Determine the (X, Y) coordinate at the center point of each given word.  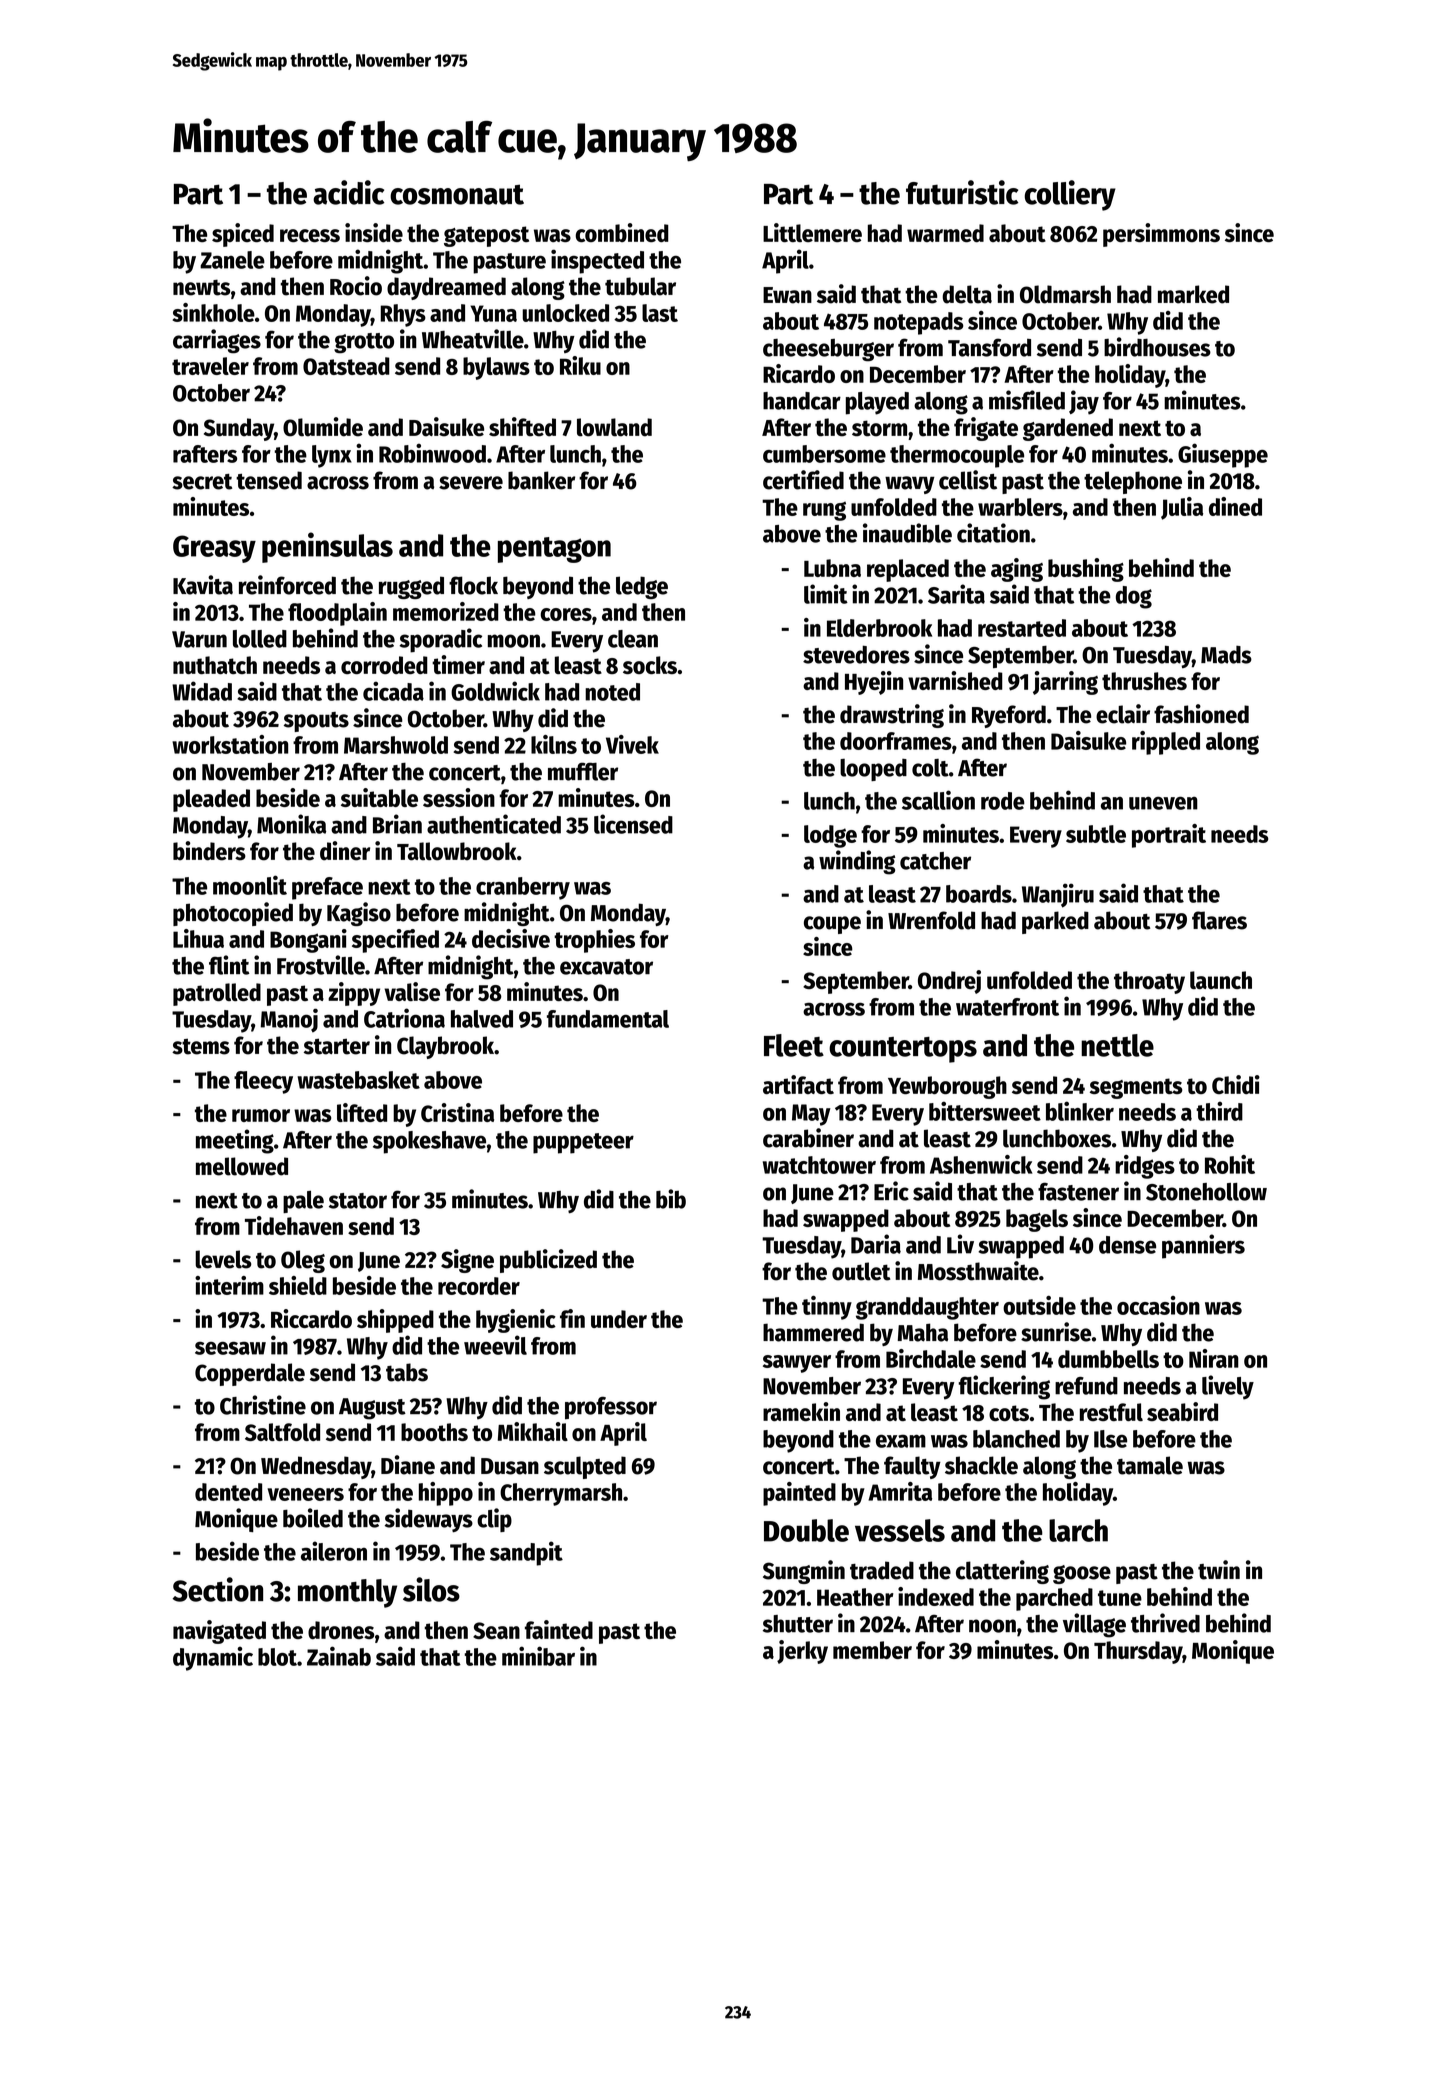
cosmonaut (457, 194)
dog (1134, 597)
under (619, 1319)
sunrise (1056, 1332)
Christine (263, 1405)
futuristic (962, 192)
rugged (411, 587)
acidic (348, 192)
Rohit (1230, 1164)
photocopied (233, 914)
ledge (642, 587)
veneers (305, 1494)
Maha (923, 1332)
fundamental (608, 1019)
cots (1009, 1413)
